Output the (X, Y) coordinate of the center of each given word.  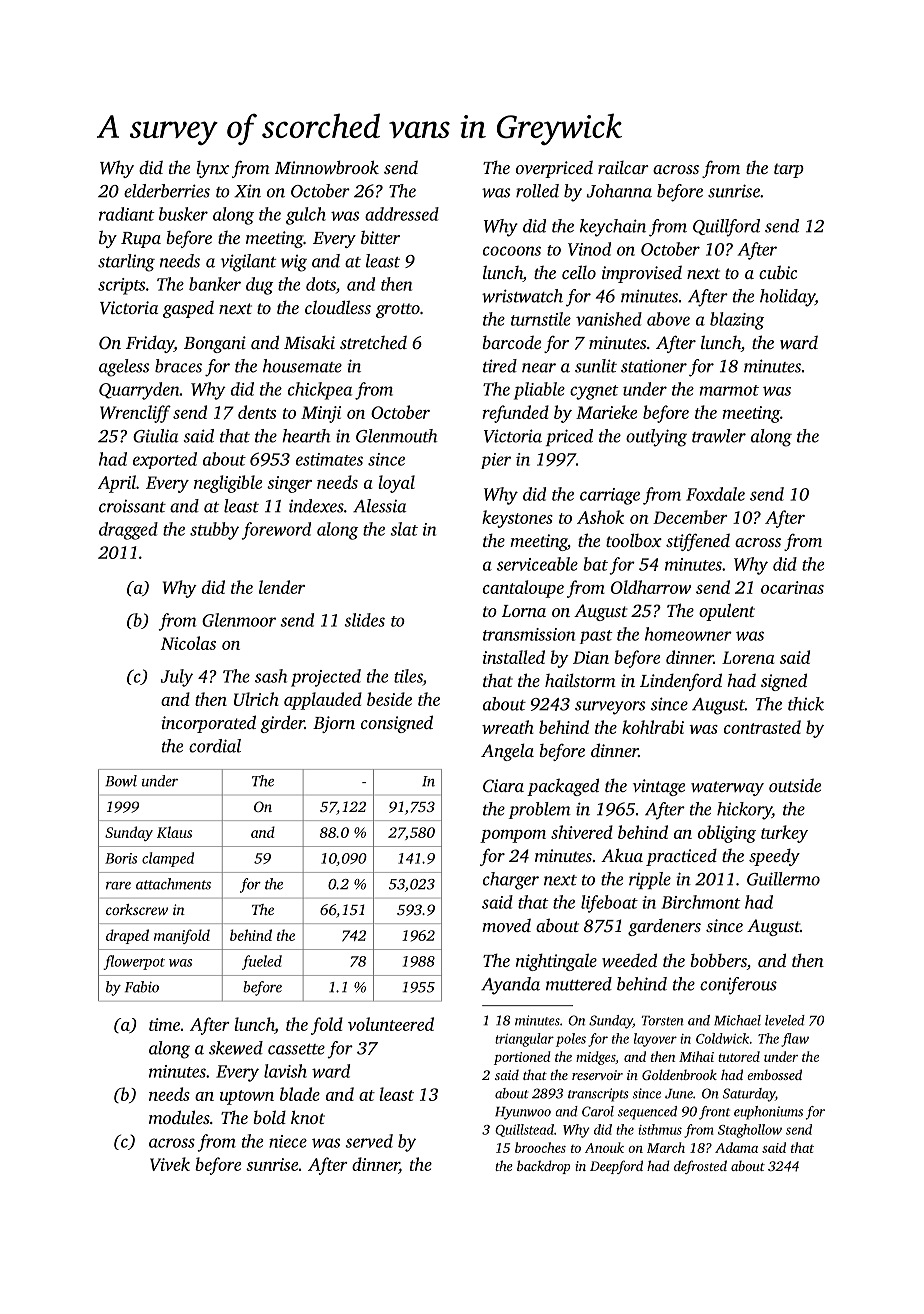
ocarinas (792, 587)
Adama (736, 1147)
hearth (306, 436)
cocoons (512, 251)
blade (300, 1094)
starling (126, 263)
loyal (396, 484)
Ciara (503, 786)
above (668, 319)
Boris (121, 858)
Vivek (170, 1164)
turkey (784, 834)
